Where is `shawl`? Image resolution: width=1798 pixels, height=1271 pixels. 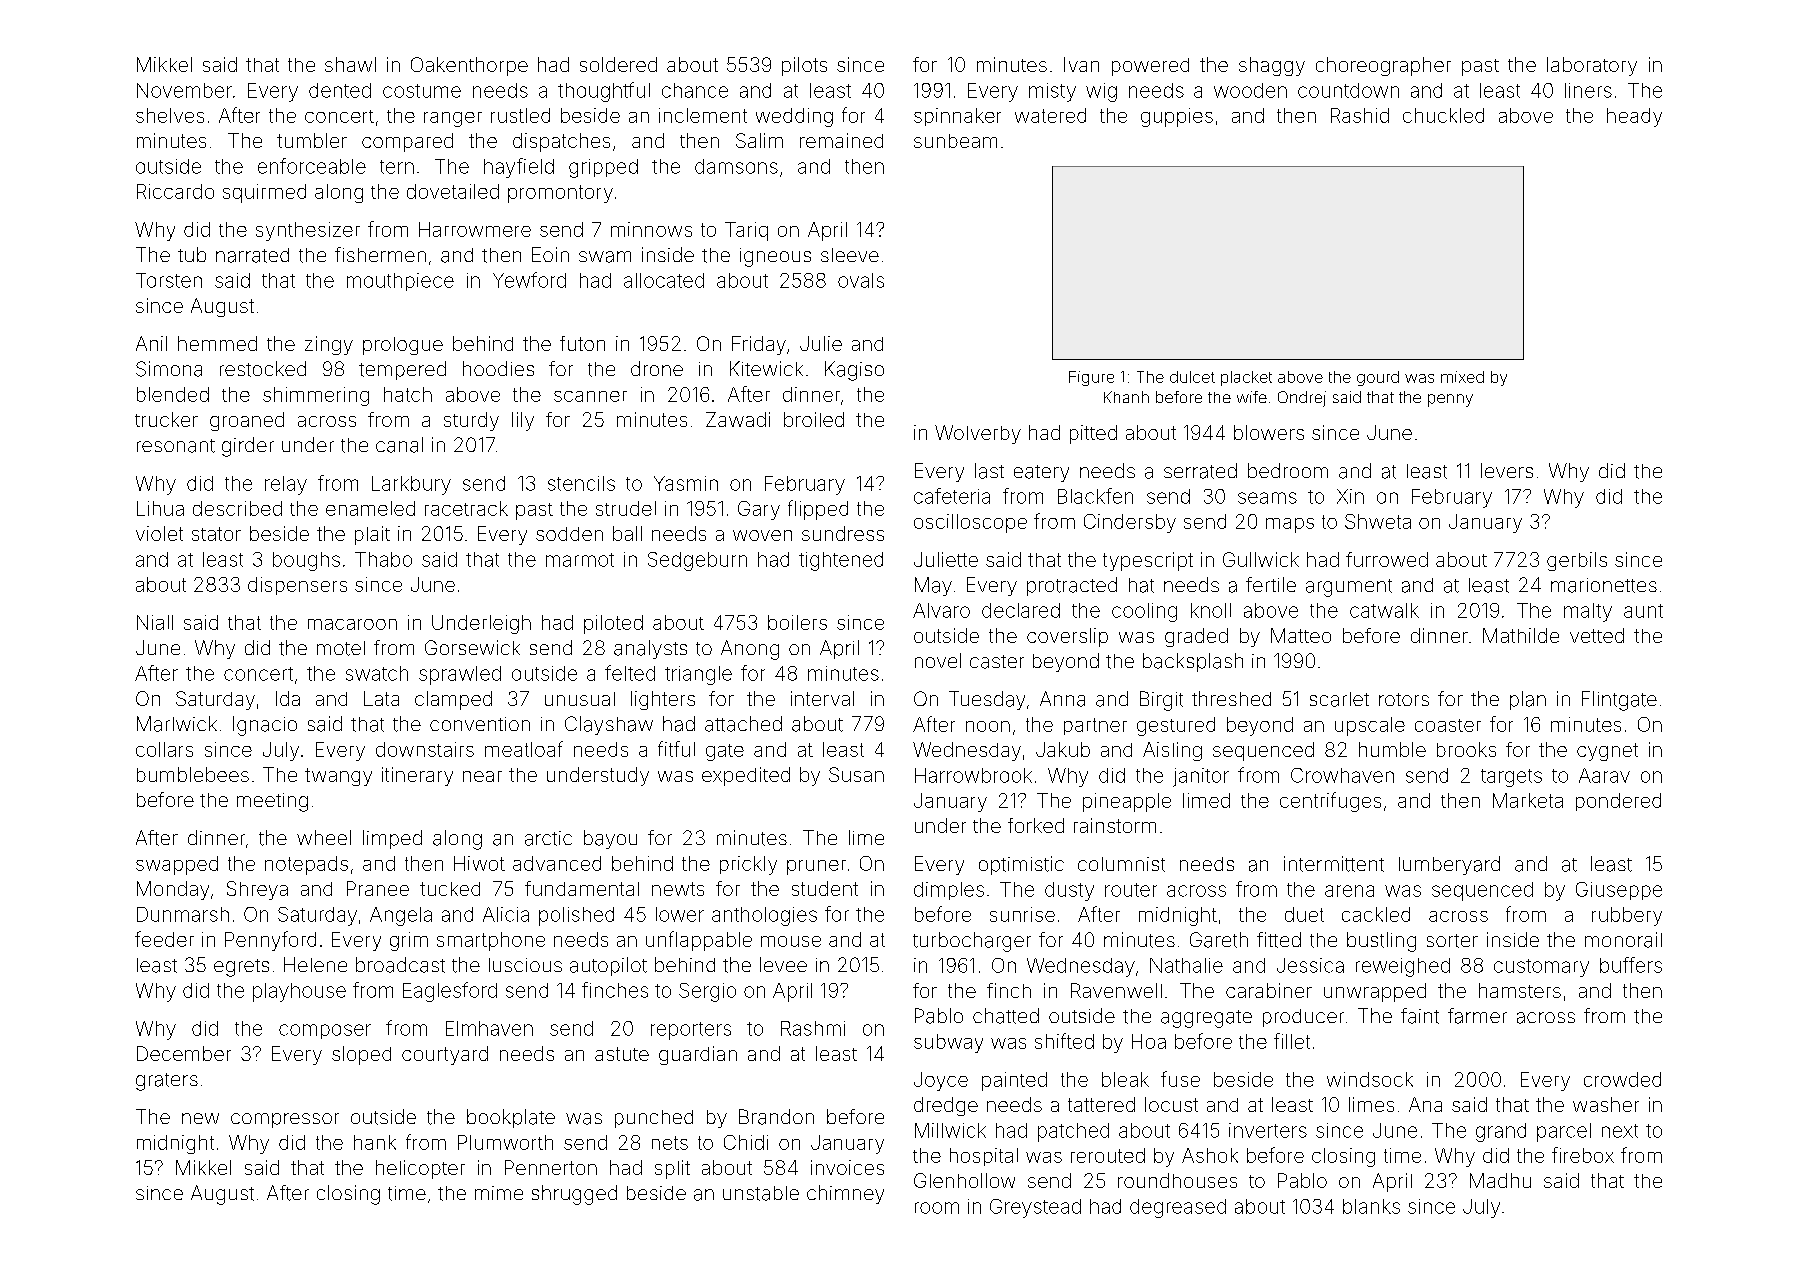 shawl is located at coordinates (350, 64).
